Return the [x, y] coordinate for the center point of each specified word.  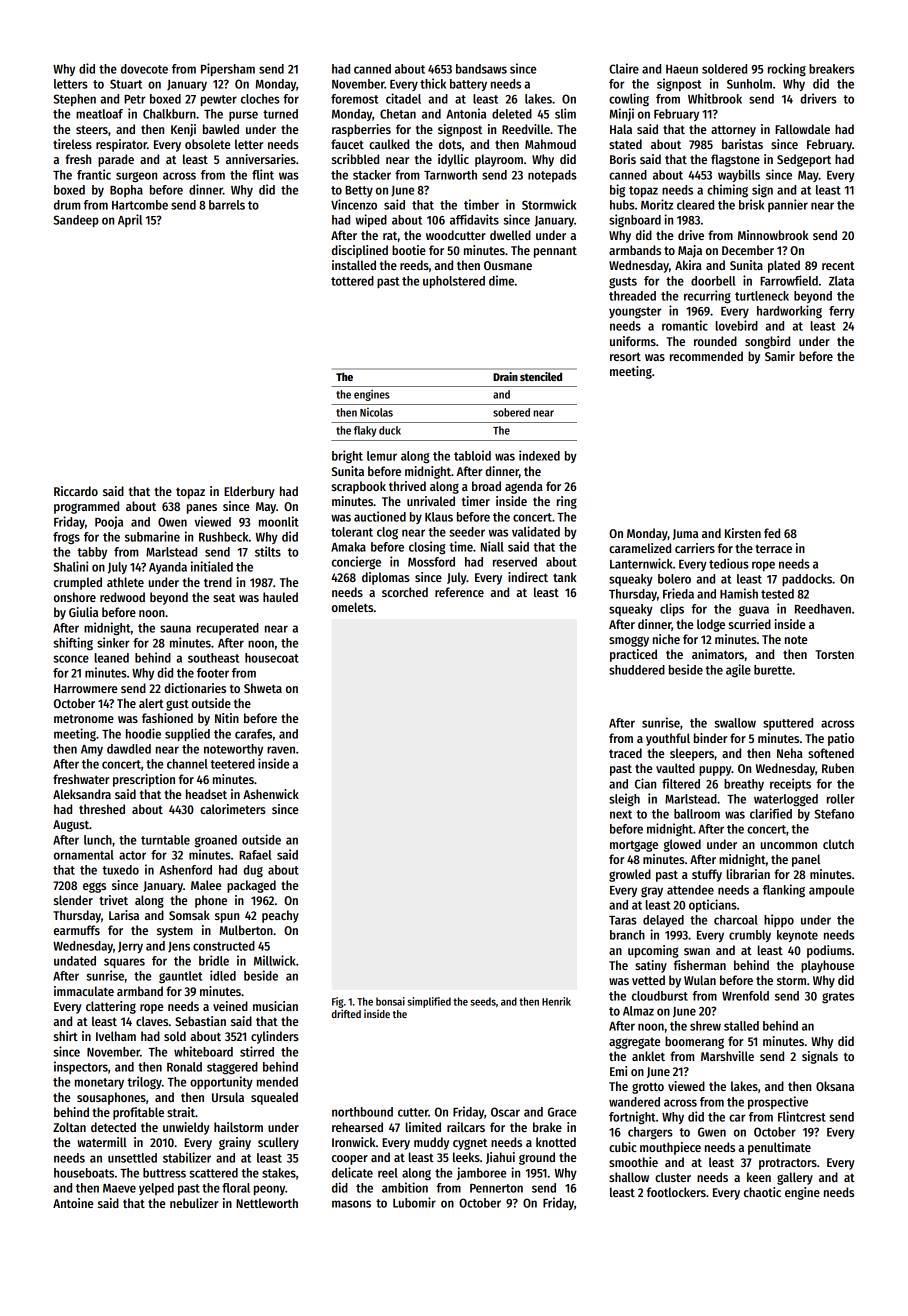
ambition [405, 1187]
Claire [624, 68]
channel [187, 764]
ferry [842, 312]
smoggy [629, 641]
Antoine [73, 1203]
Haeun [682, 69]
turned [280, 114]
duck [390, 430]
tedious [729, 563]
